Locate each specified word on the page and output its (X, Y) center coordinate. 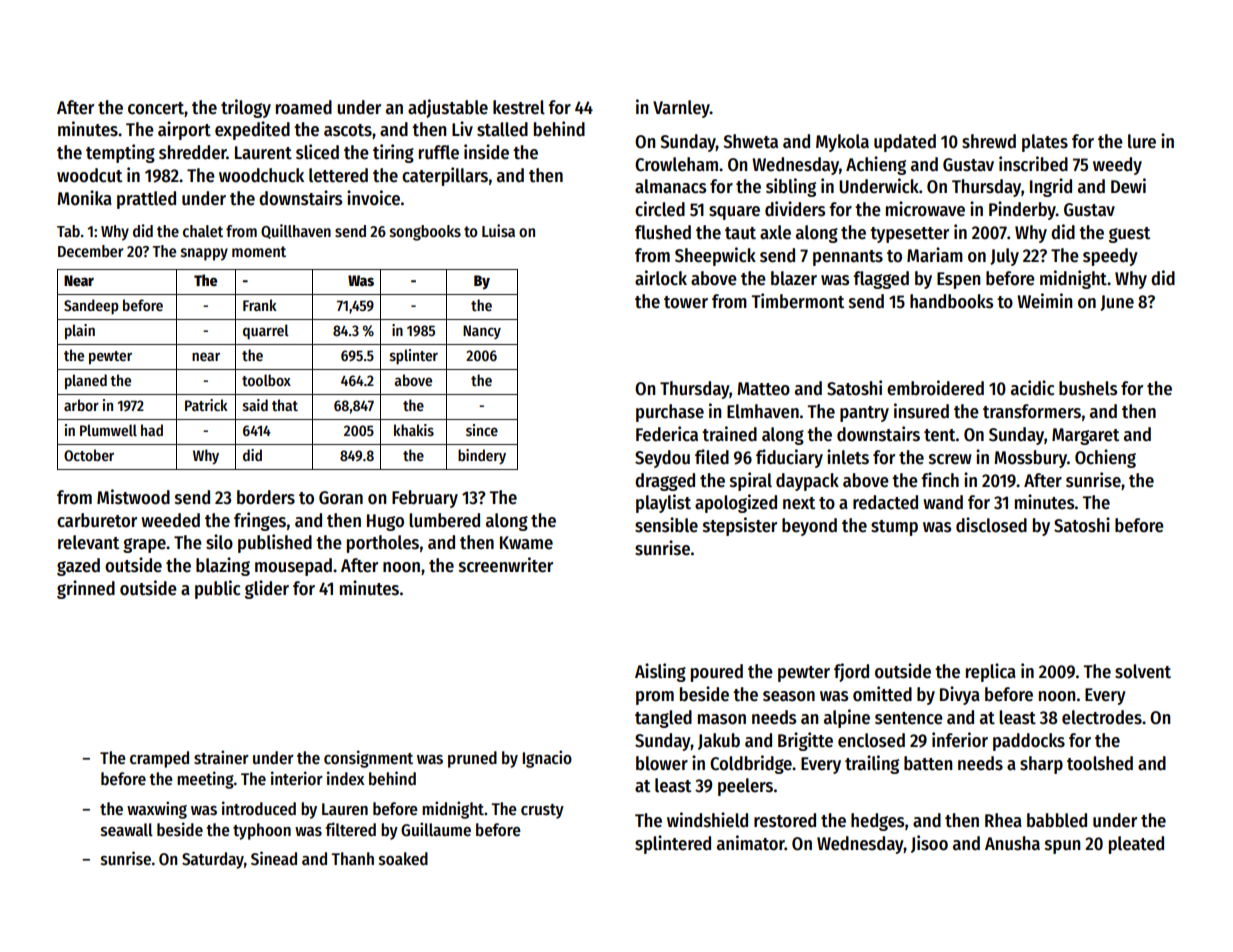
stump (894, 528)
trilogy (246, 108)
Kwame (526, 543)
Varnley (681, 109)
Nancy (482, 332)
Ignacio (547, 759)
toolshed (1100, 763)
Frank (260, 305)
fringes (260, 521)
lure (1142, 141)
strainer (221, 757)
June (1117, 303)
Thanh (352, 858)
